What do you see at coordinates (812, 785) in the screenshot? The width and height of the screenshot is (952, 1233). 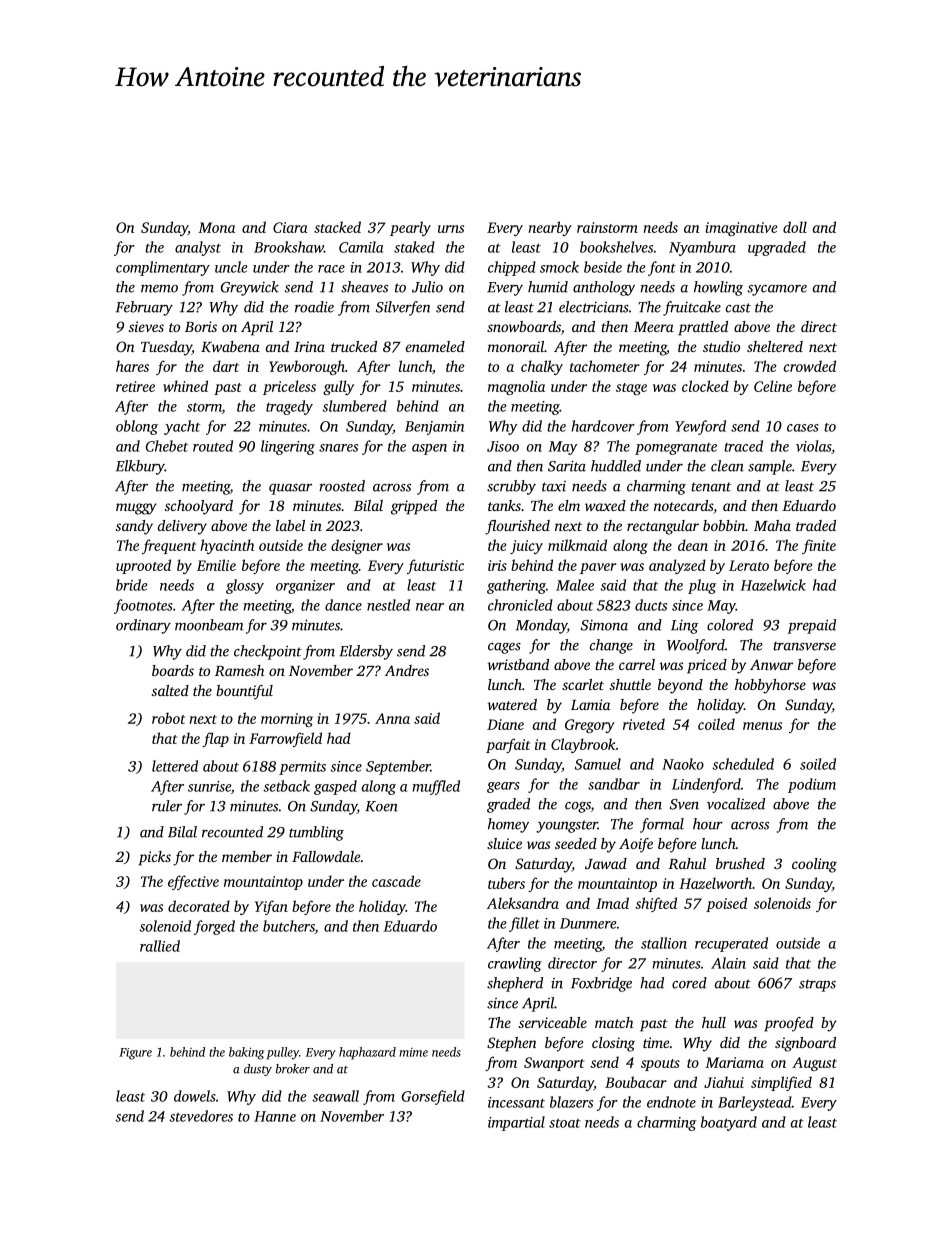 I see `podium` at bounding box center [812, 785].
